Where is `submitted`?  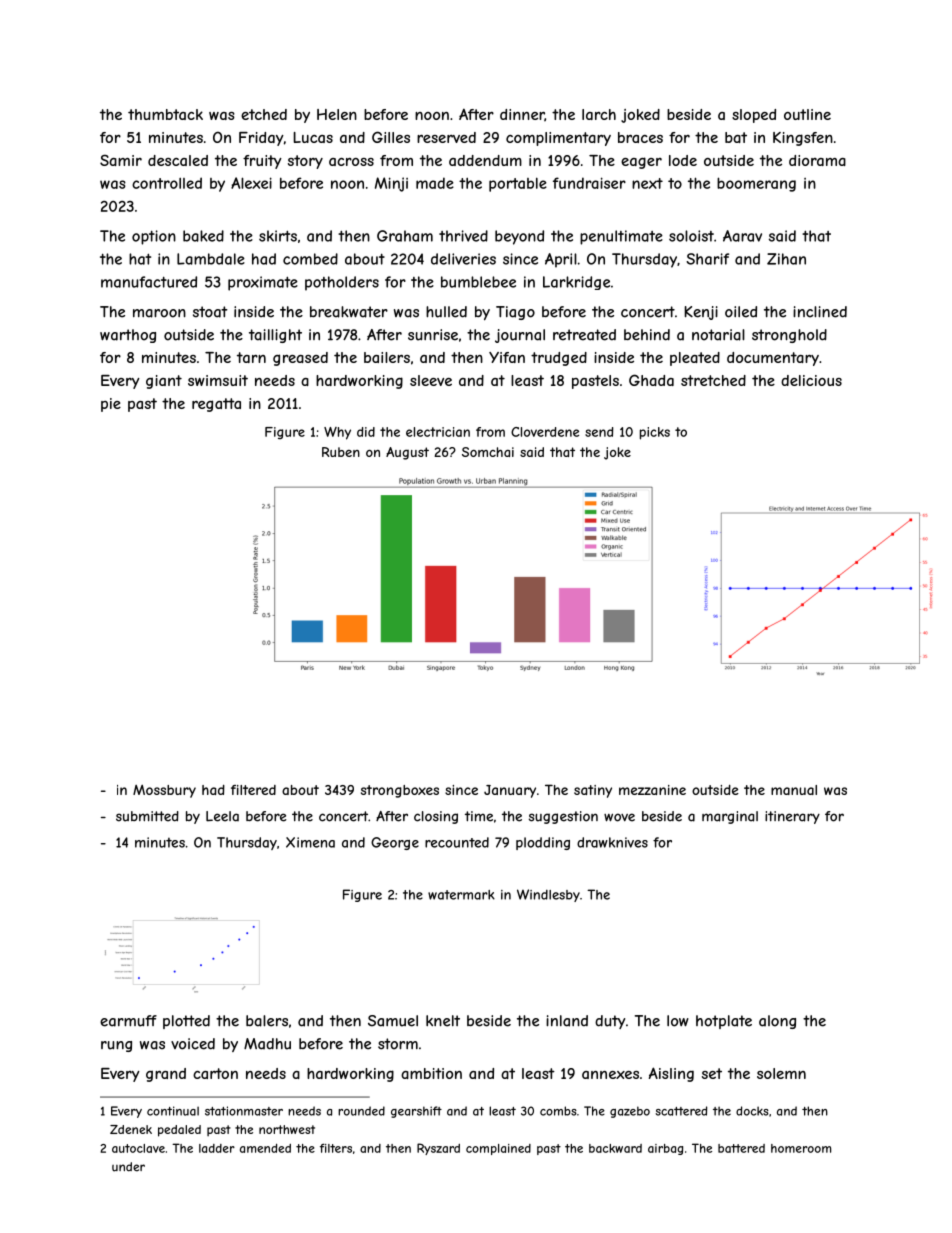 submitted is located at coordinates (147, 816).
